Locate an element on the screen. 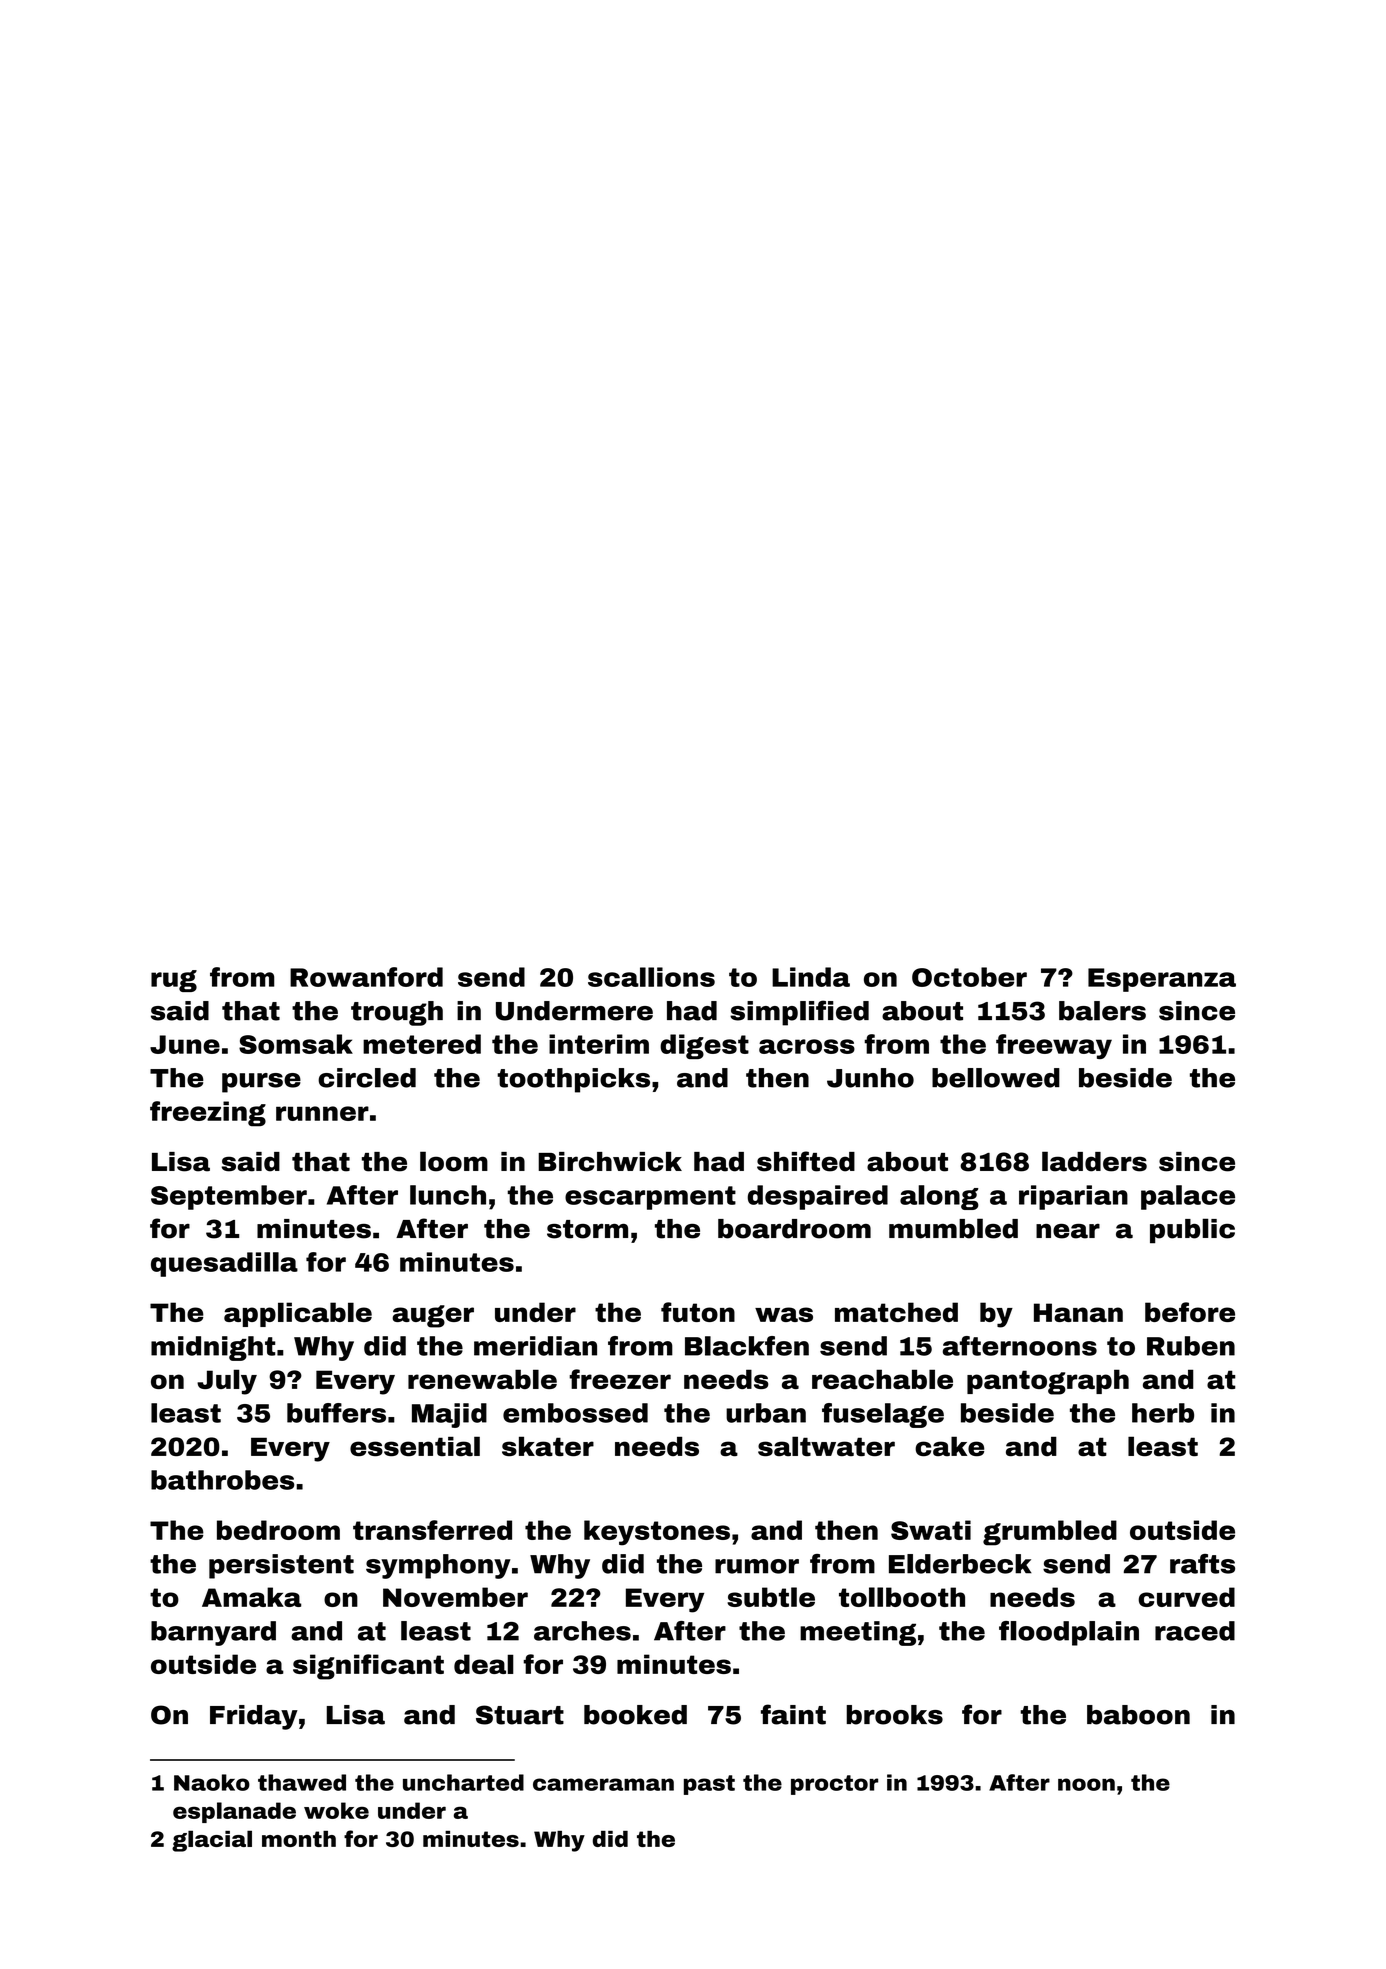  bathrobes is located at coordinates (222, 1480).
